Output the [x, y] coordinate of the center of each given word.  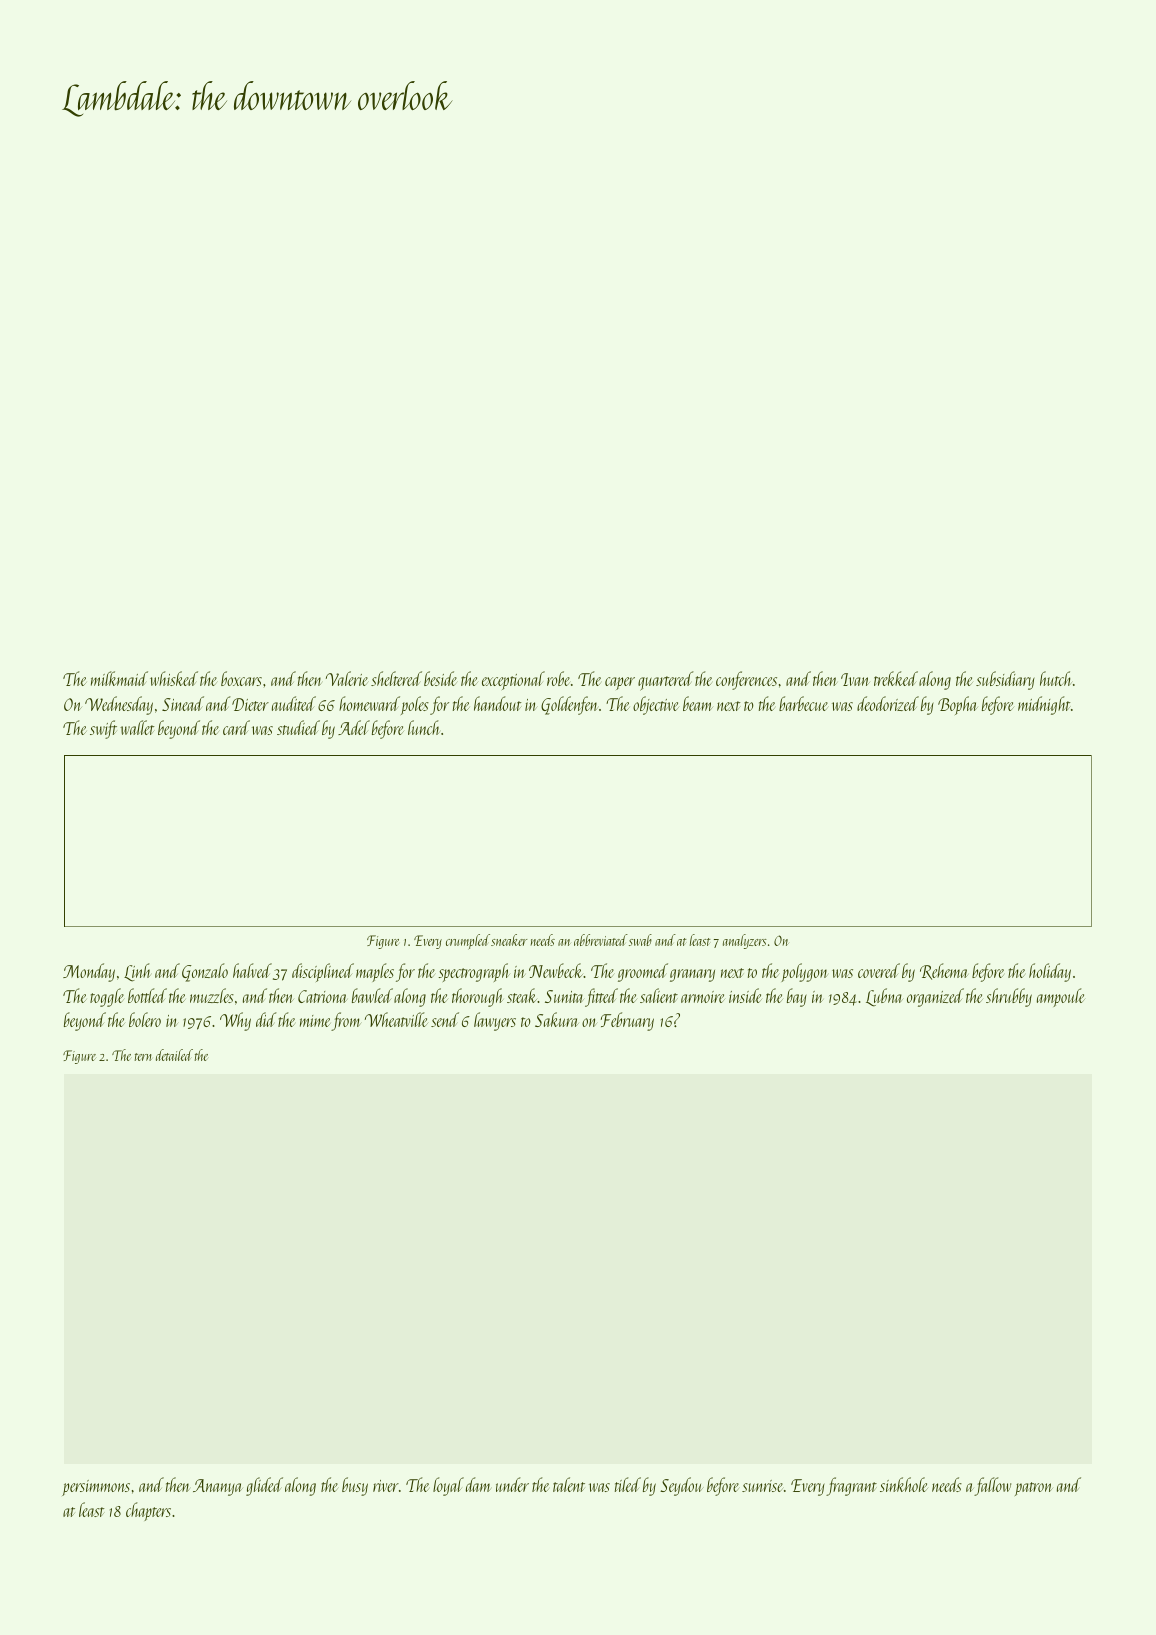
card [236, 727]
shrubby [1009, 997]
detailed [174, 1055]
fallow [993, 1486]
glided [264, 1486]
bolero [145, 1019]
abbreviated [601, 940]
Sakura [557, 1019]
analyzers [745, 941]
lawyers [495, 1021]
